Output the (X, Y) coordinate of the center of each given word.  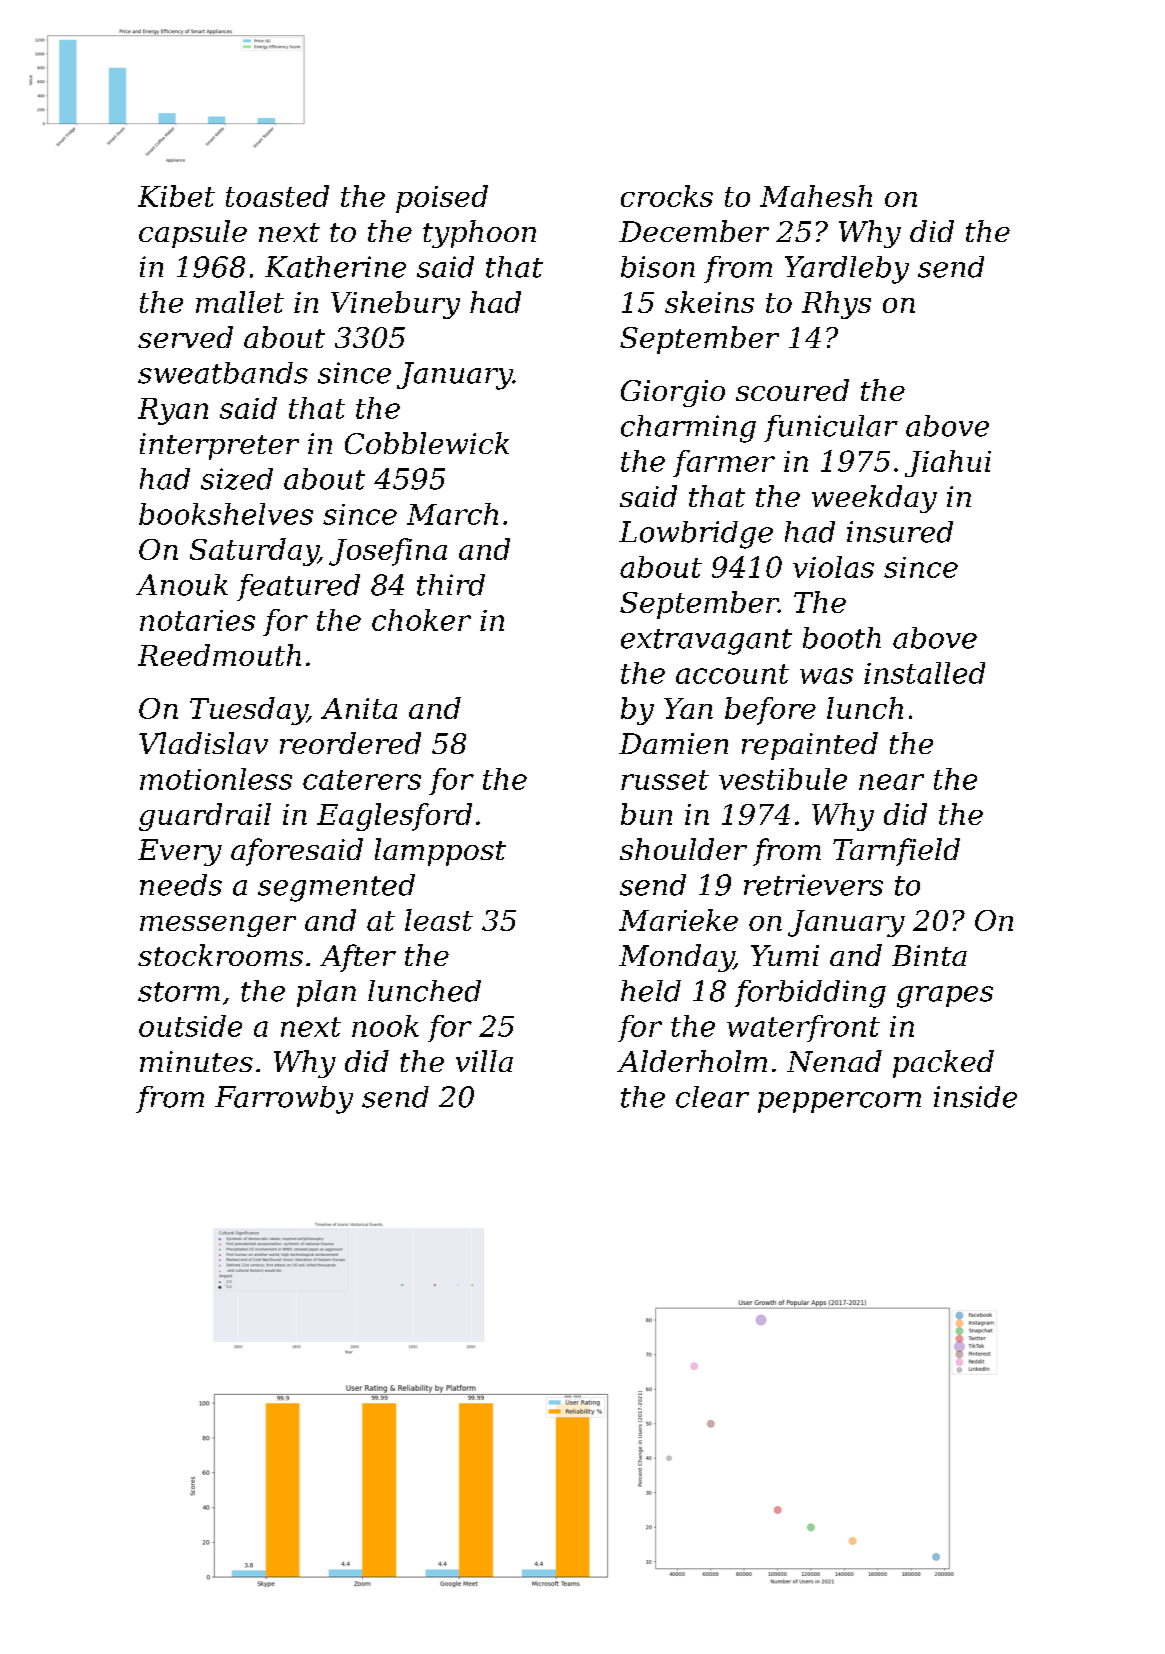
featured (298, 587)
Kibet (176, 196)
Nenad (834, 1061)
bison (658, 267)
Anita (359, 708)
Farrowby (284, 1100)
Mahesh (816, 196)
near (891, 782)
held (651, 991)
